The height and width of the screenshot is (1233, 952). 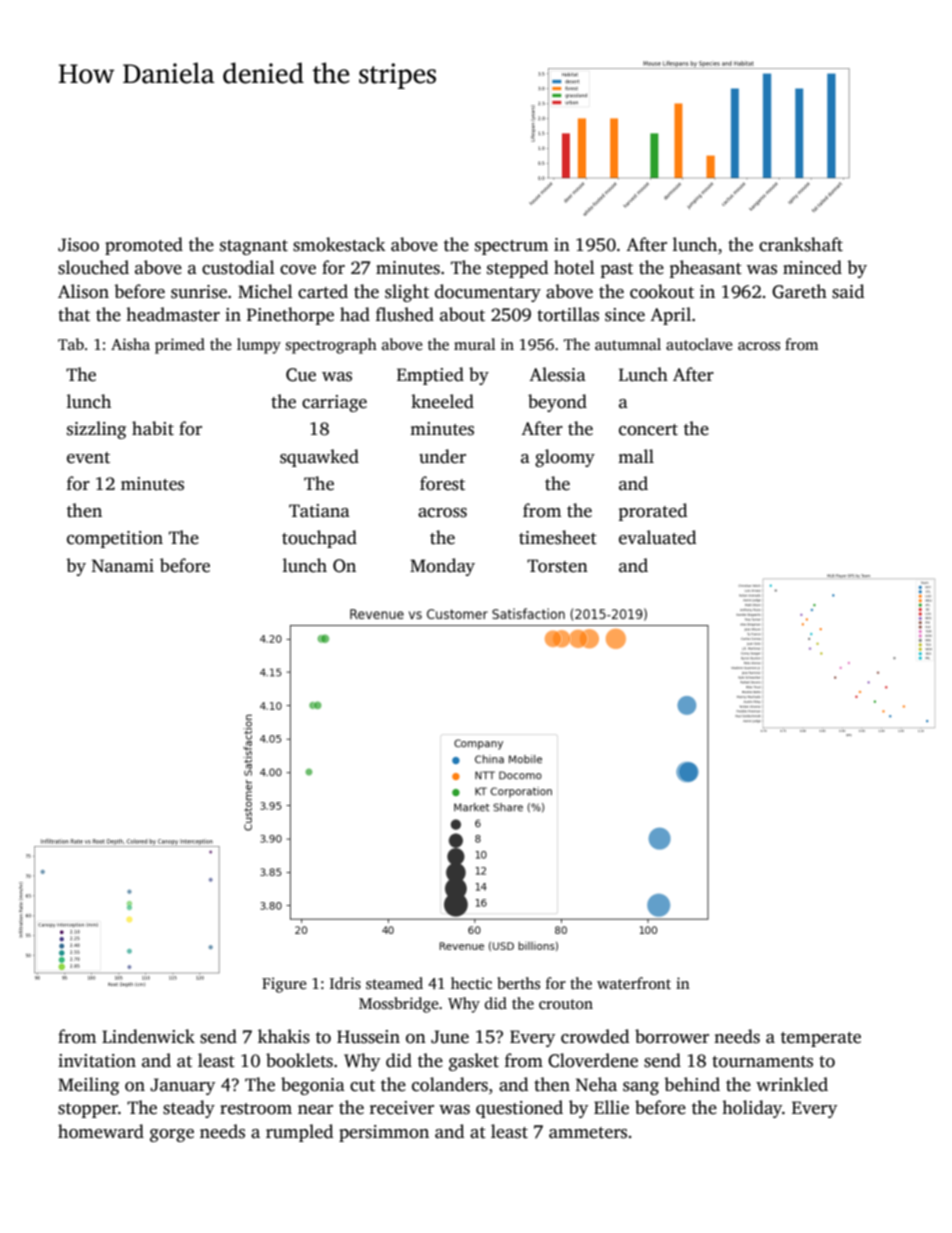 What do you see at coordinates (557, 566) in the screenshot?
I see `Torsten` at bounding box center [557, 566].
